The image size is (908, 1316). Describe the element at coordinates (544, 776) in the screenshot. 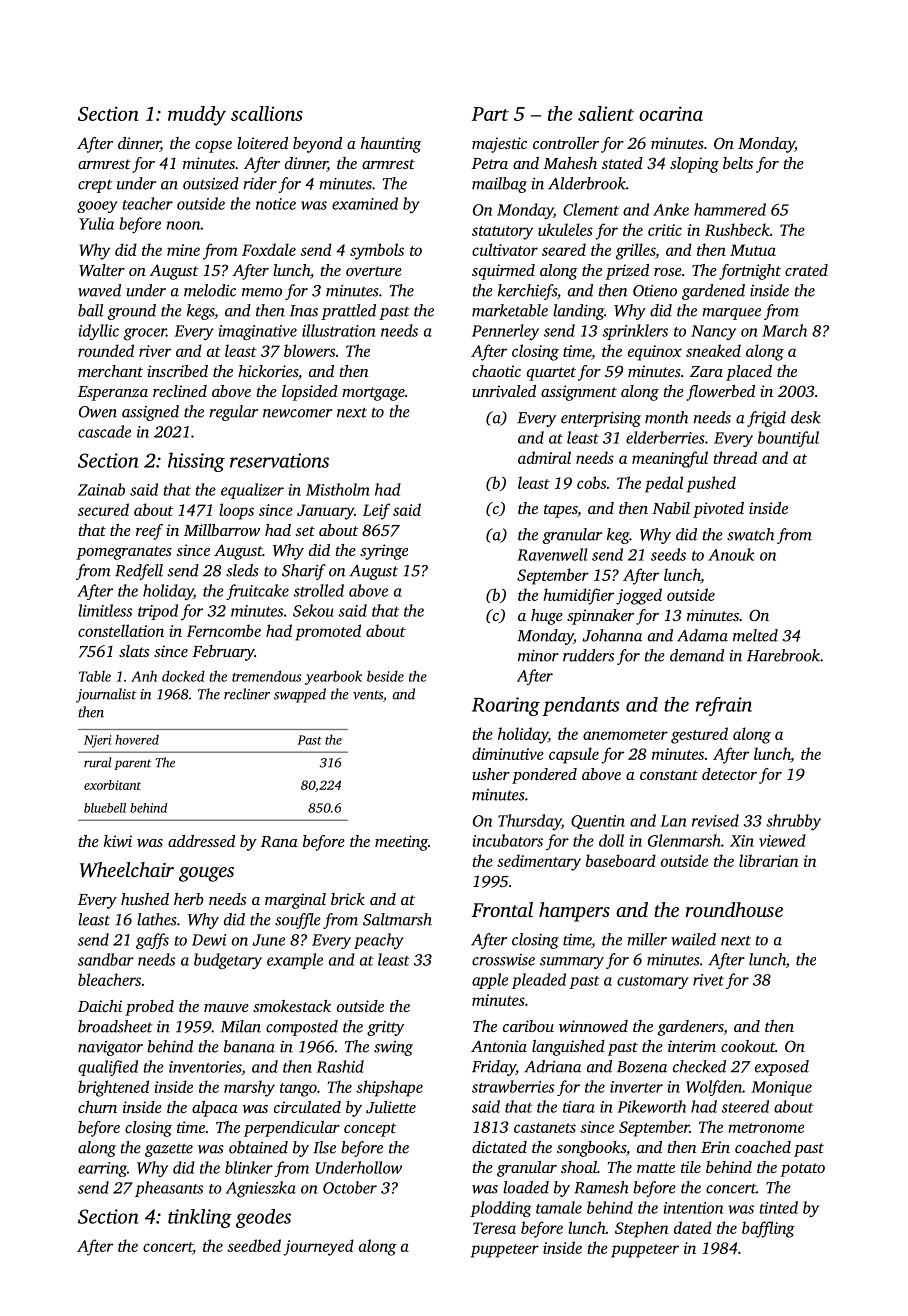

I see `pondered` at that location.
